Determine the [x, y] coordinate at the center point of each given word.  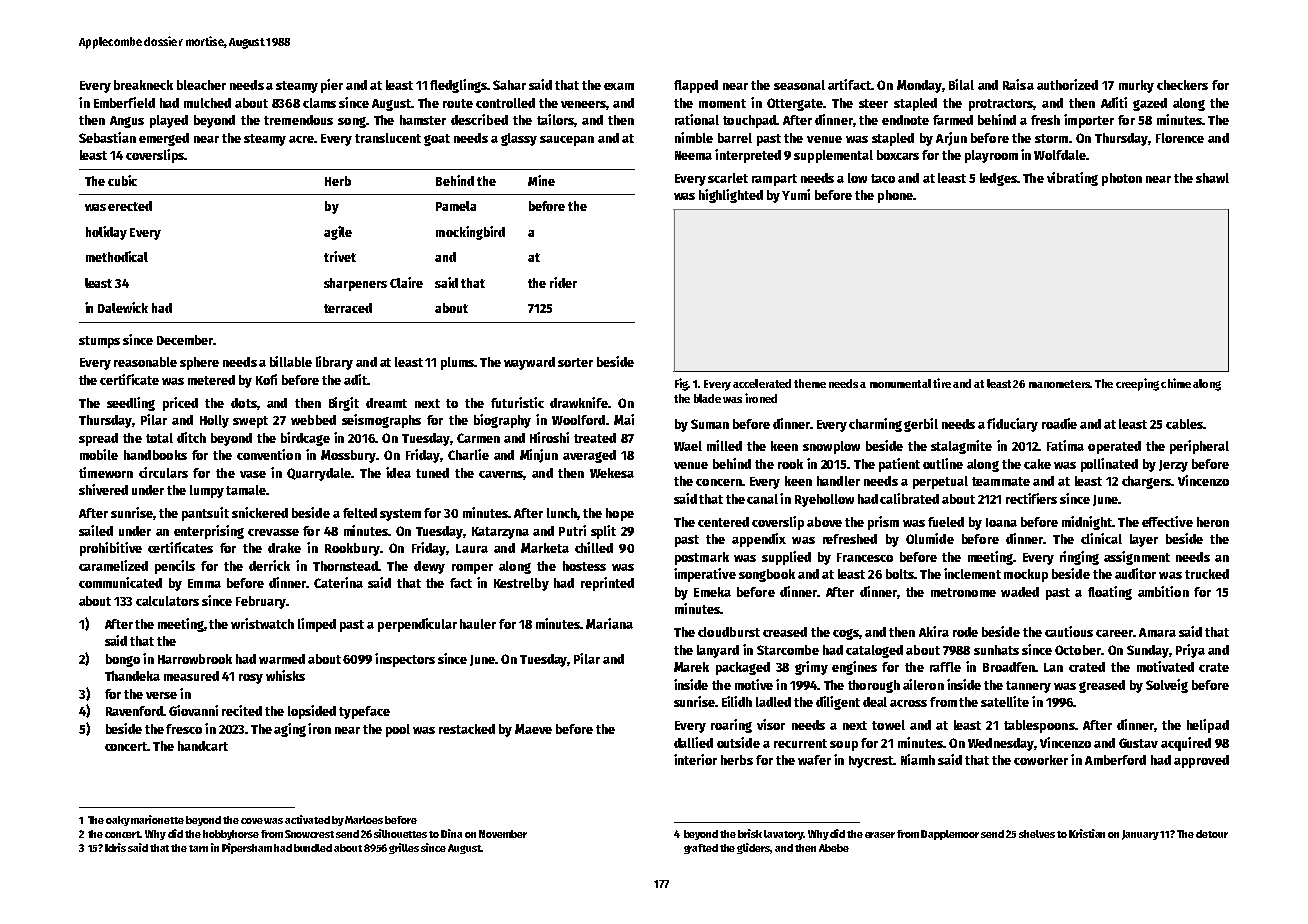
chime [1176, 383]
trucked [1207, 574]
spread [98, 439]
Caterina [338, 582]
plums [457, 363]
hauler [478, 624]
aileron [923, 684]
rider [563, 282]
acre [301, 139]
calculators [167, 601]
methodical [117, 256]
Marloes [364, 820]
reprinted [607, 584]
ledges [998, 179]
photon [1122, 179]
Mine [541, 180]
